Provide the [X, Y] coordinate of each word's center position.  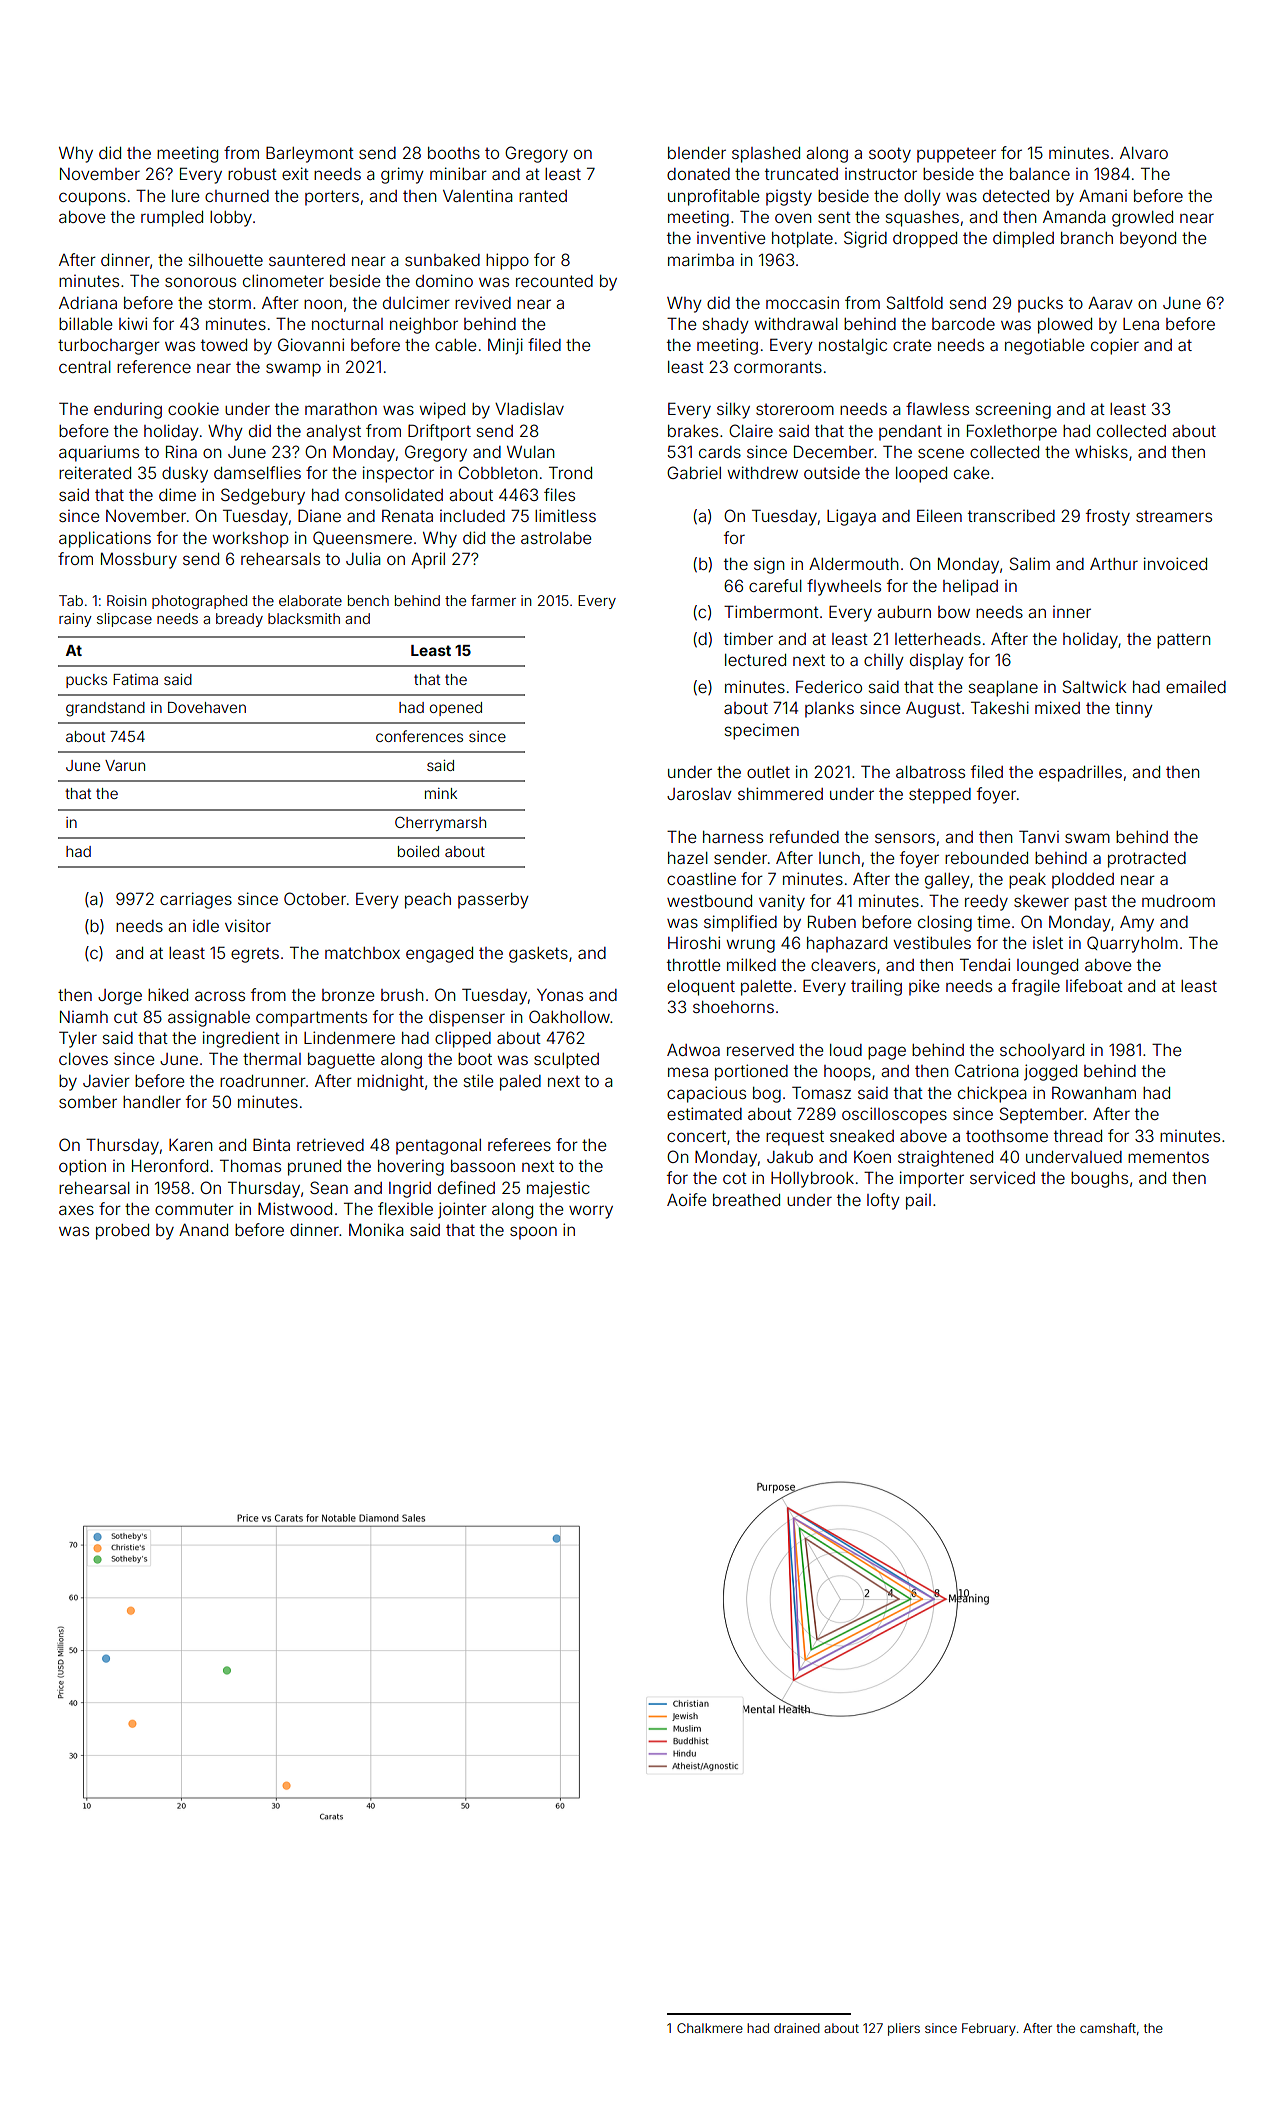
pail [918, 1202]
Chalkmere [710, 2028]
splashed [766, 155]
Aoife [686, 1199]
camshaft [1108, 2028]
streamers [1174, 516]
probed [122, 1232]
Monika [376, 1229]
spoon [533, 1233]
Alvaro [1144, 153]
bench [368, 600]
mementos [1168, 1157]
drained [797, 2028]
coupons [92, 199]
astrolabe [556, 538]
